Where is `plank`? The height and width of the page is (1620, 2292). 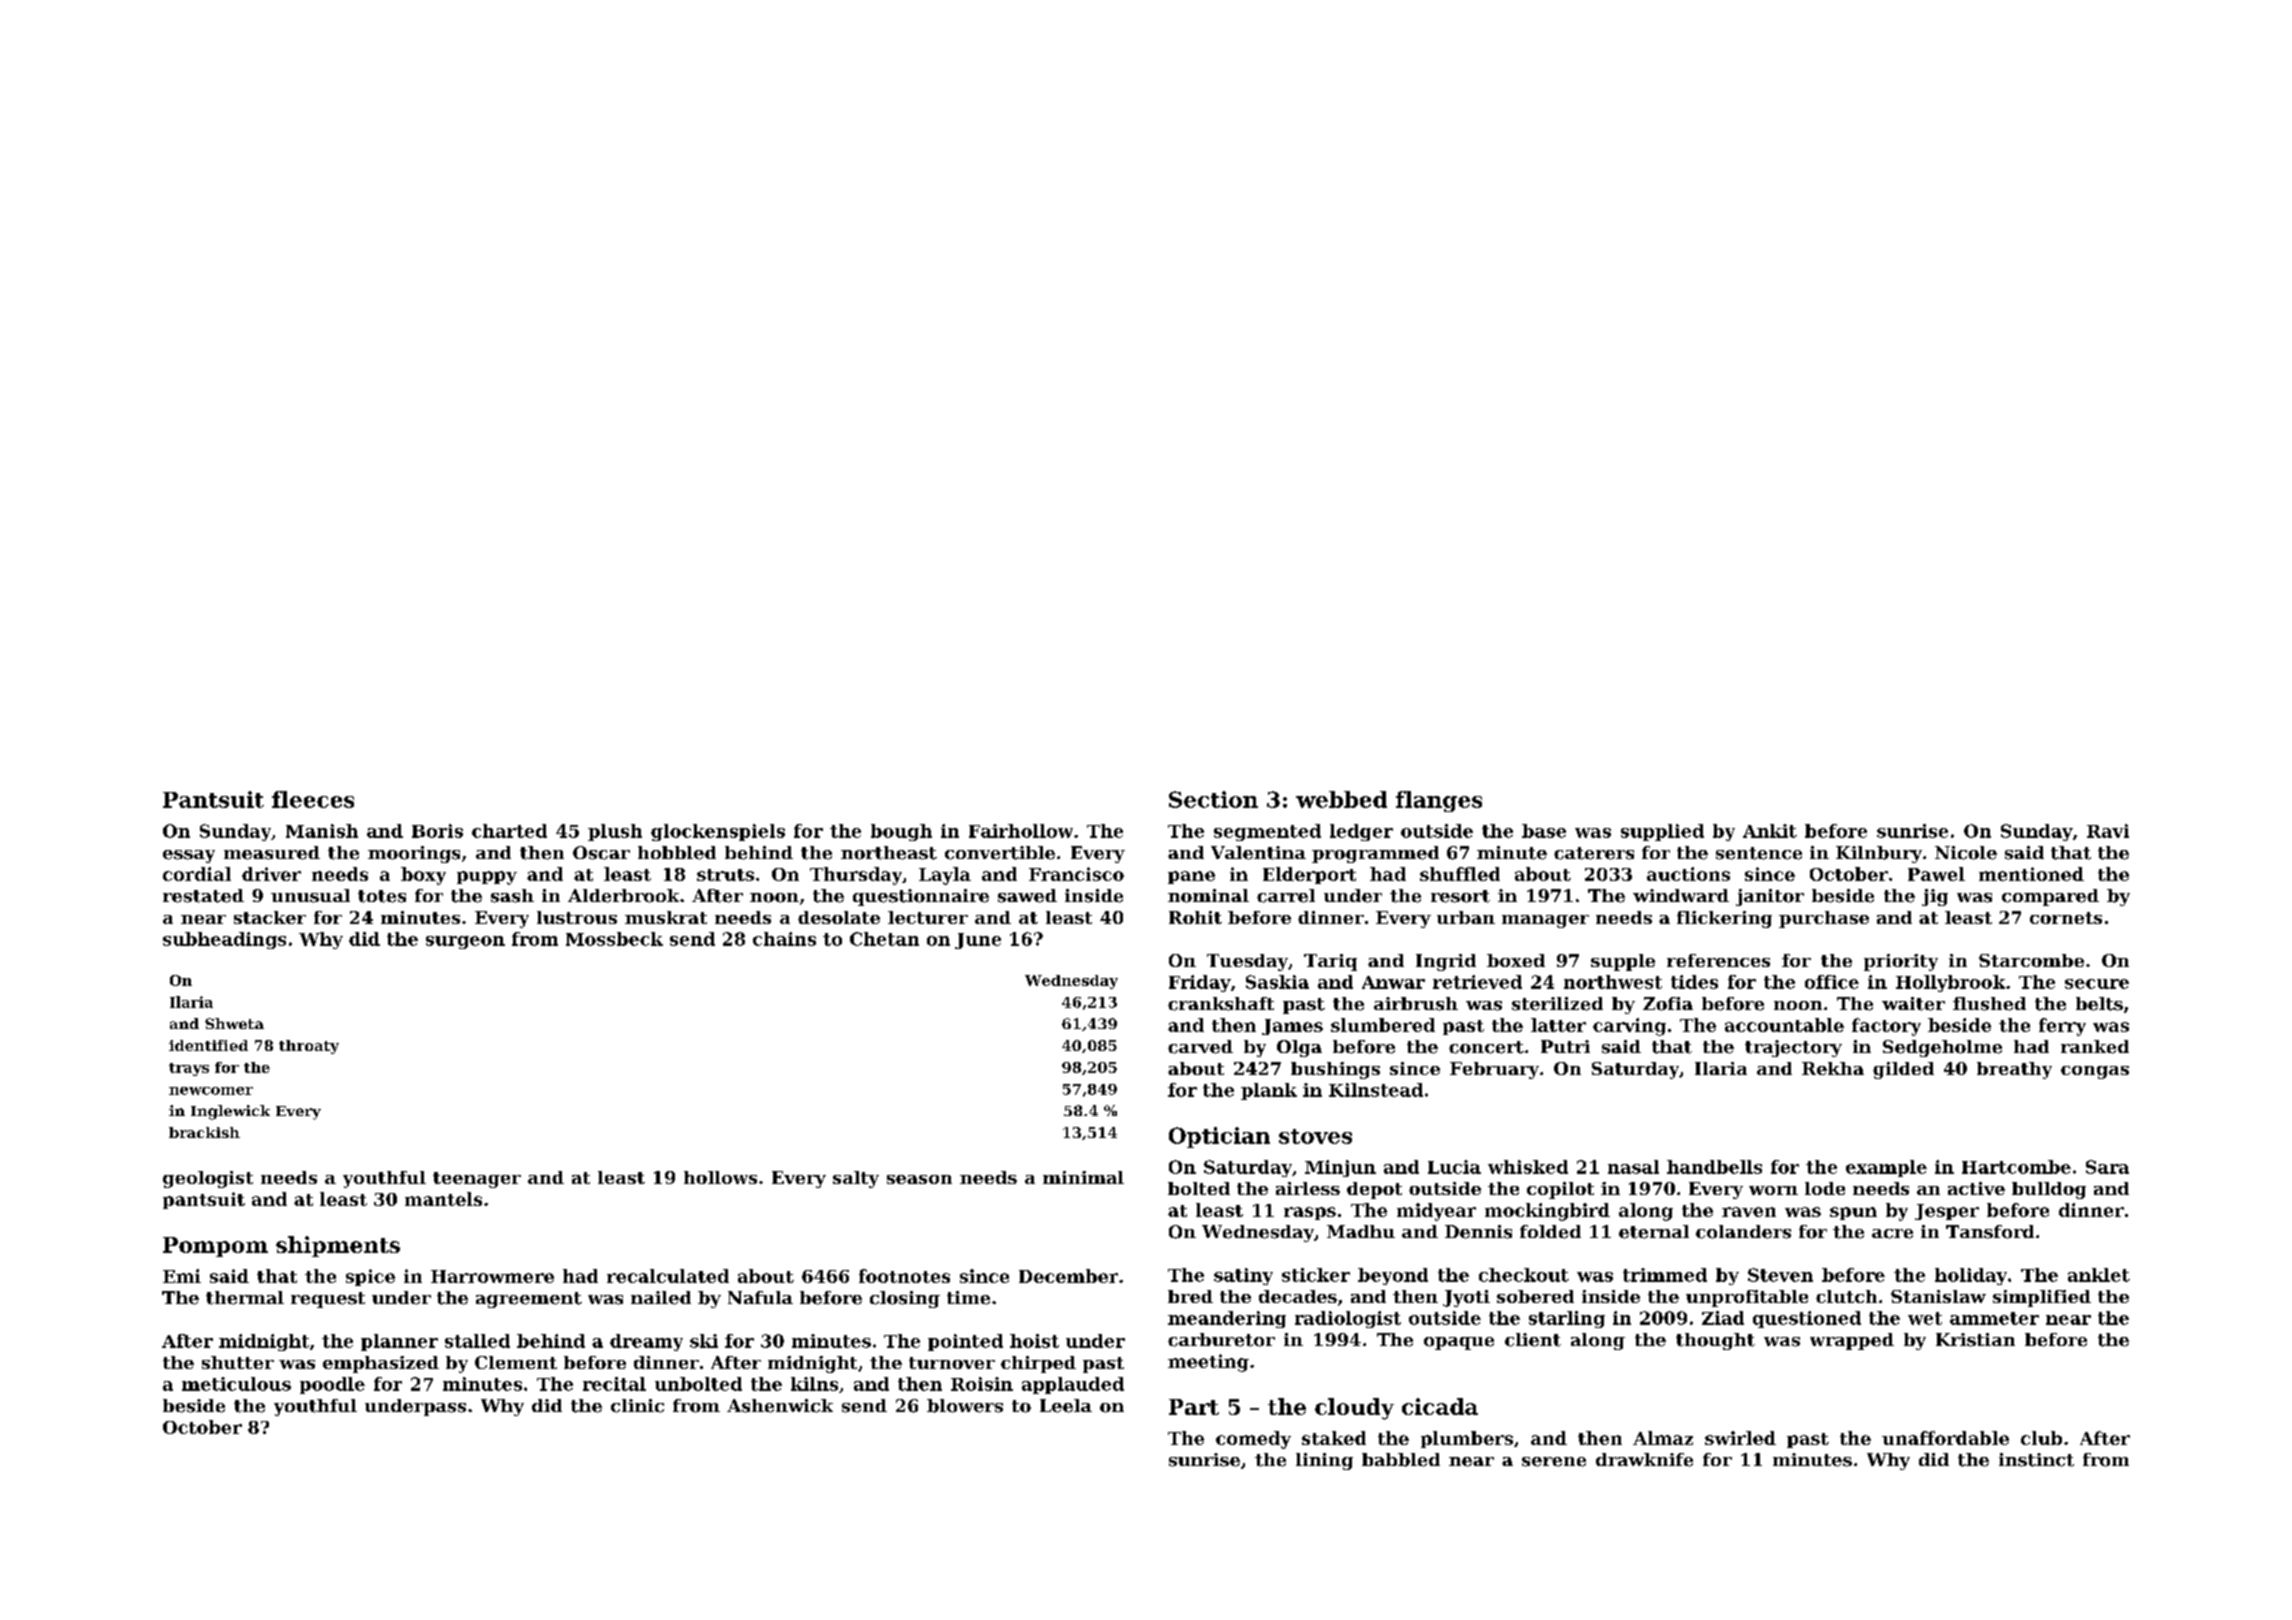 plank is located at coordinates (1269, 1091).
